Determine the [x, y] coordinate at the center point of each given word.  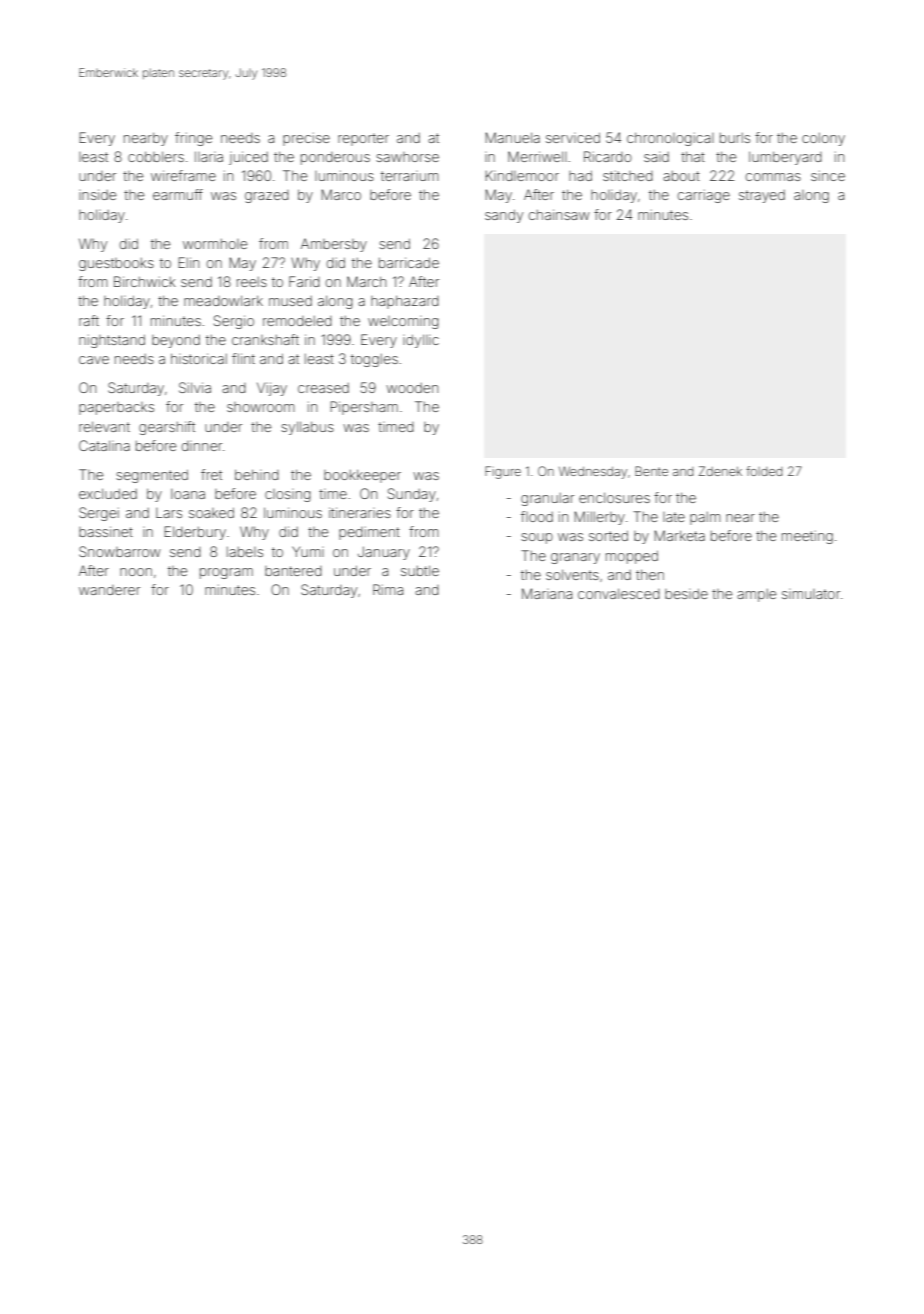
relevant [104, 426]
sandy [504, 216]
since [828, 175]
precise [306, 139]
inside [97, 194]
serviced [573, 137]
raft [89, 320]
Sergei [99, 514]
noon [136, 572]
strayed [762, 196]
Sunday [412, 495]
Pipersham [364, 408]
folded [764, 471]
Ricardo [608, 156]
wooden [412, 388]
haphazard [405, 302]
